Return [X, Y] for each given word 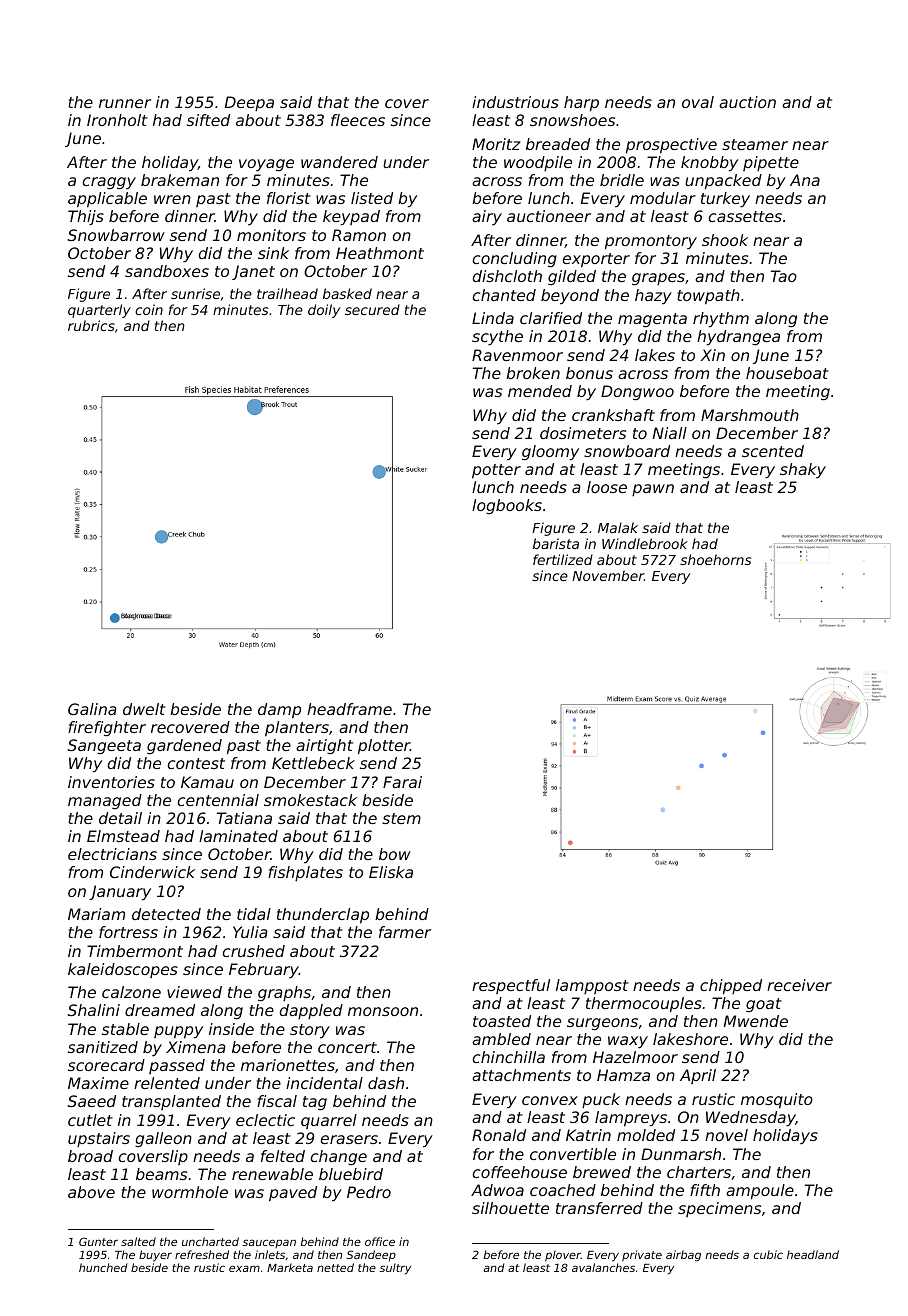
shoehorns [715, 559]
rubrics [91, 325]
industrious [515, 102]
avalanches [603, 1267]
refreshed [202, 1254]
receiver [799, 985]
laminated [238, 836]
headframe [349, 709]
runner [125, 103]
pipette [771, 163]
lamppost [592, 986]
